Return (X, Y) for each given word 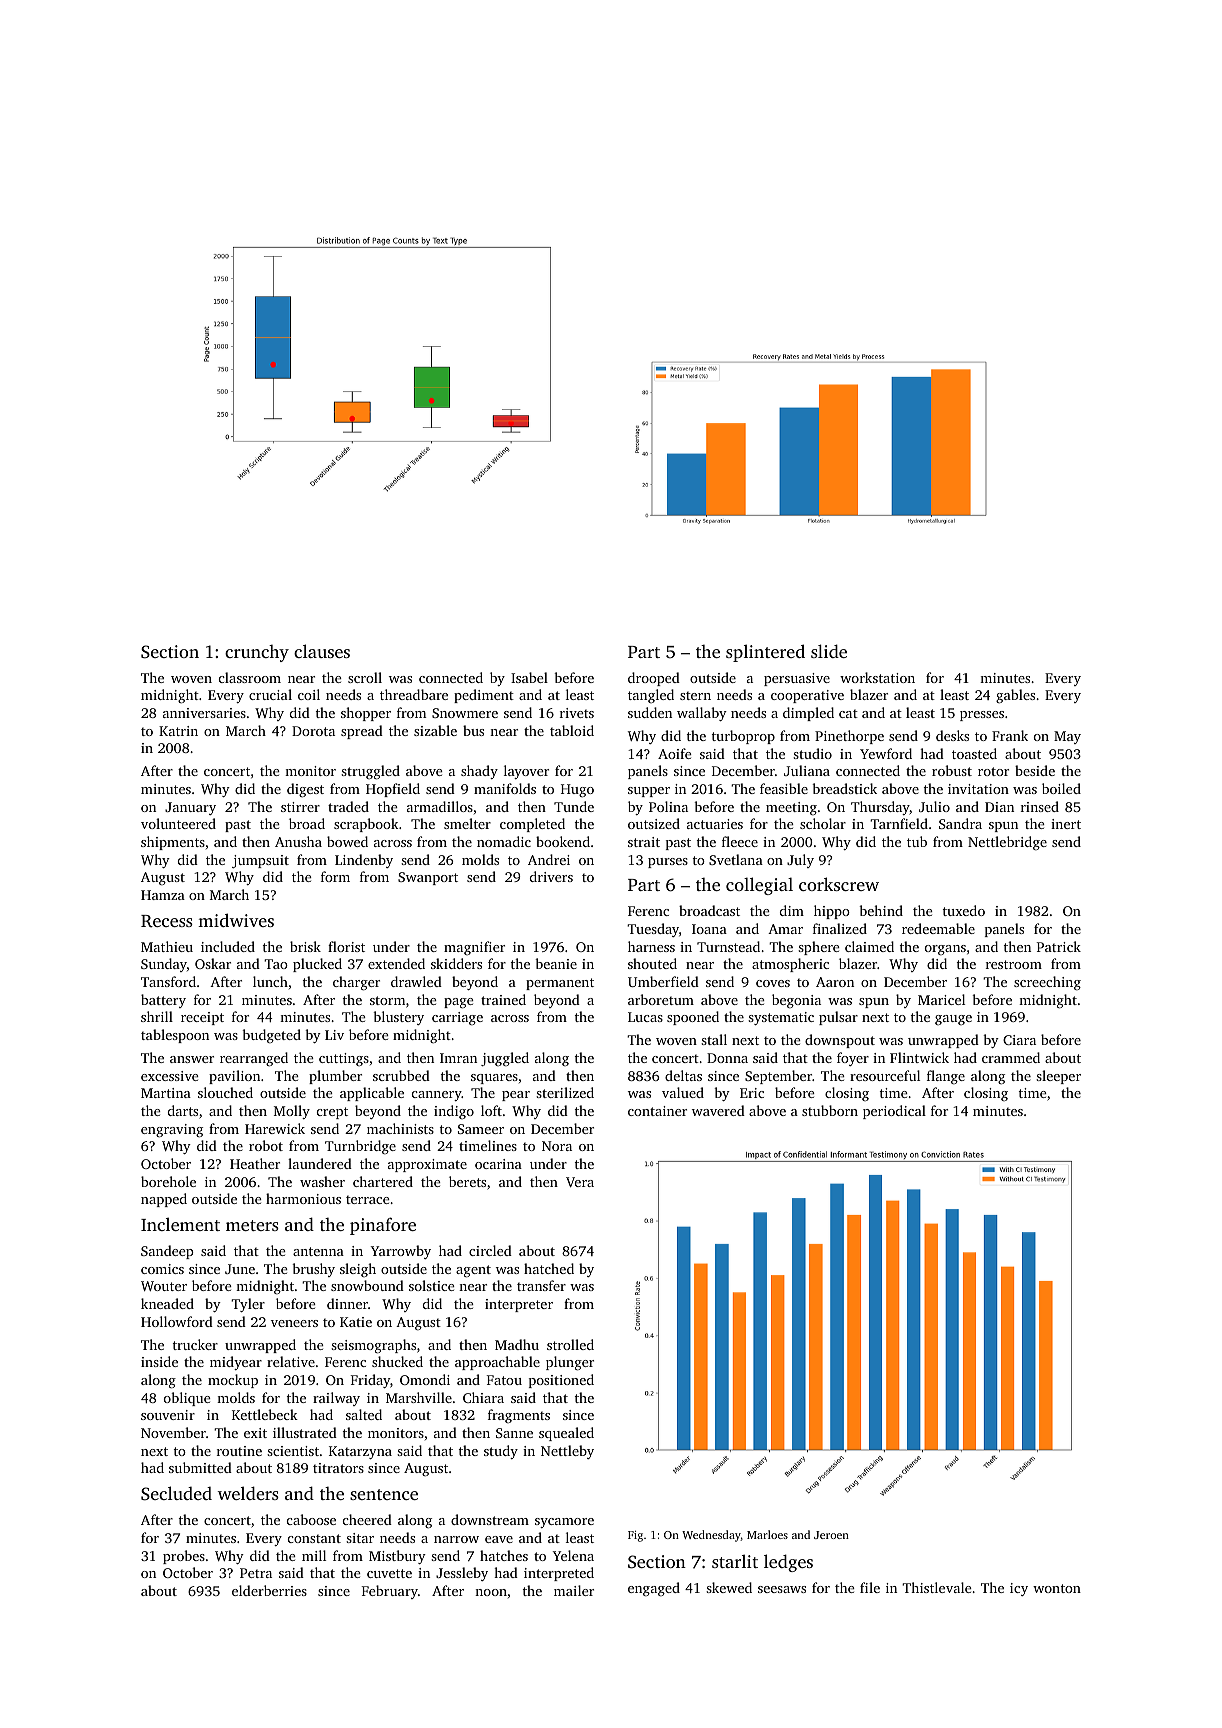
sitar (360, 1538)
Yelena (573, 1555)
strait (644, 842)
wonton (1057, 1588)
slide (829, 651)
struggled (370, 772)
